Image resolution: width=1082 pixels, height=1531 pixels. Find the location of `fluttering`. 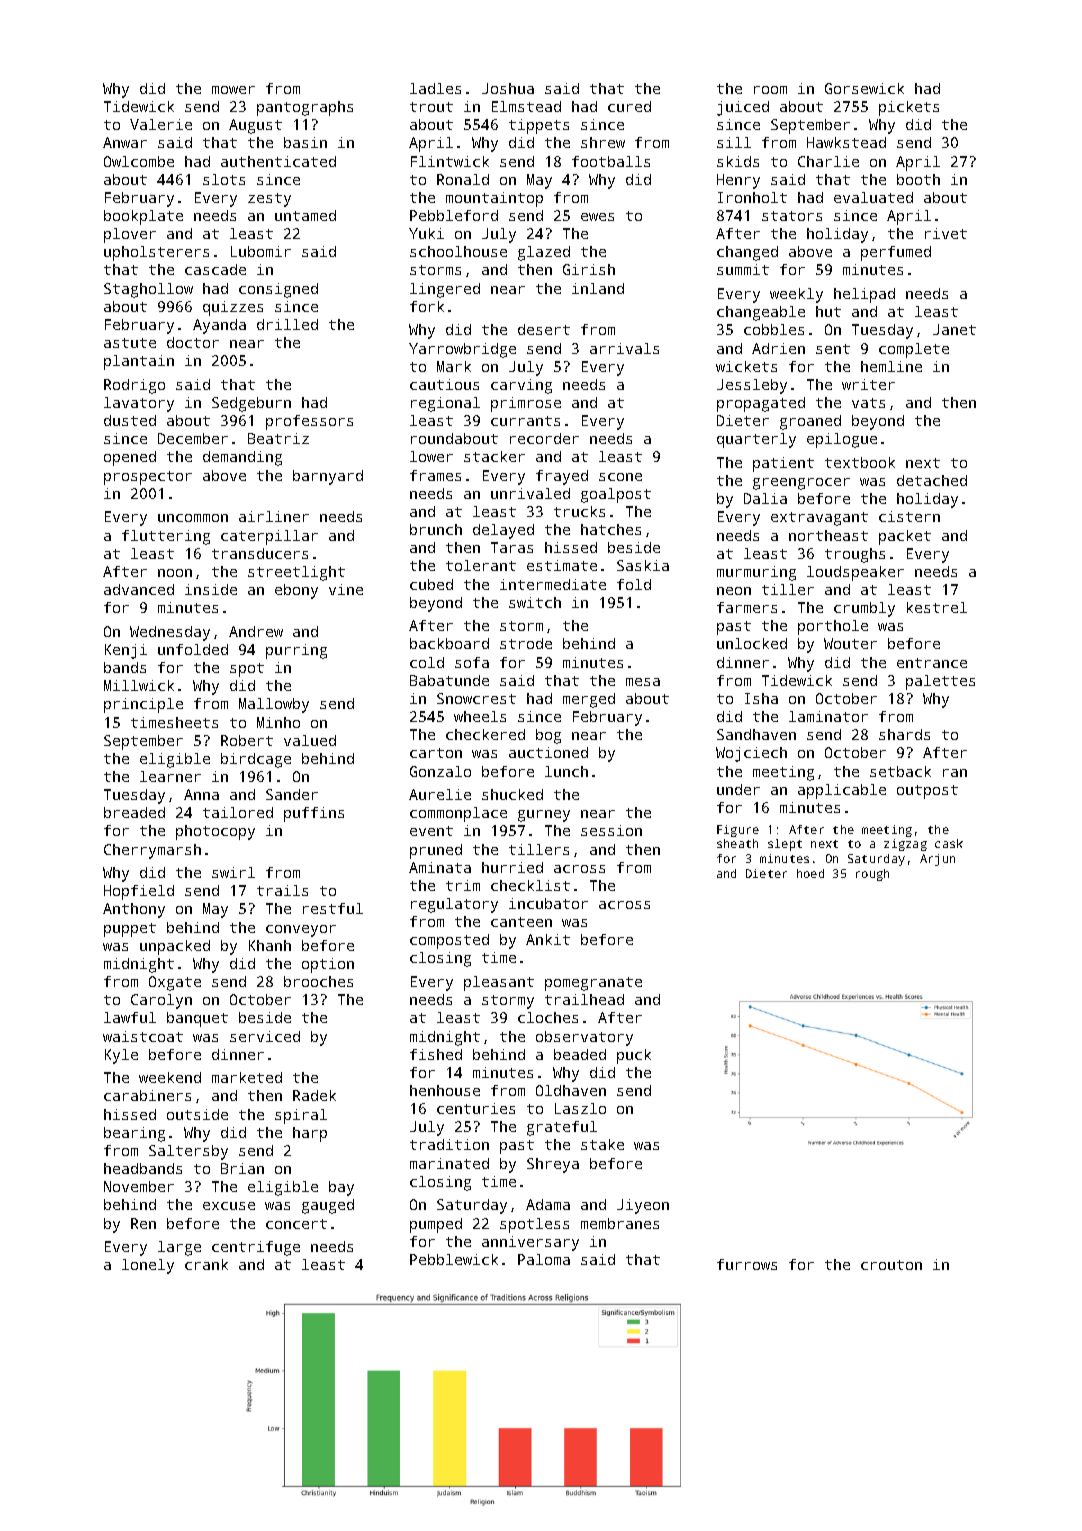

fluttering is located at coordinates (166, 537).
